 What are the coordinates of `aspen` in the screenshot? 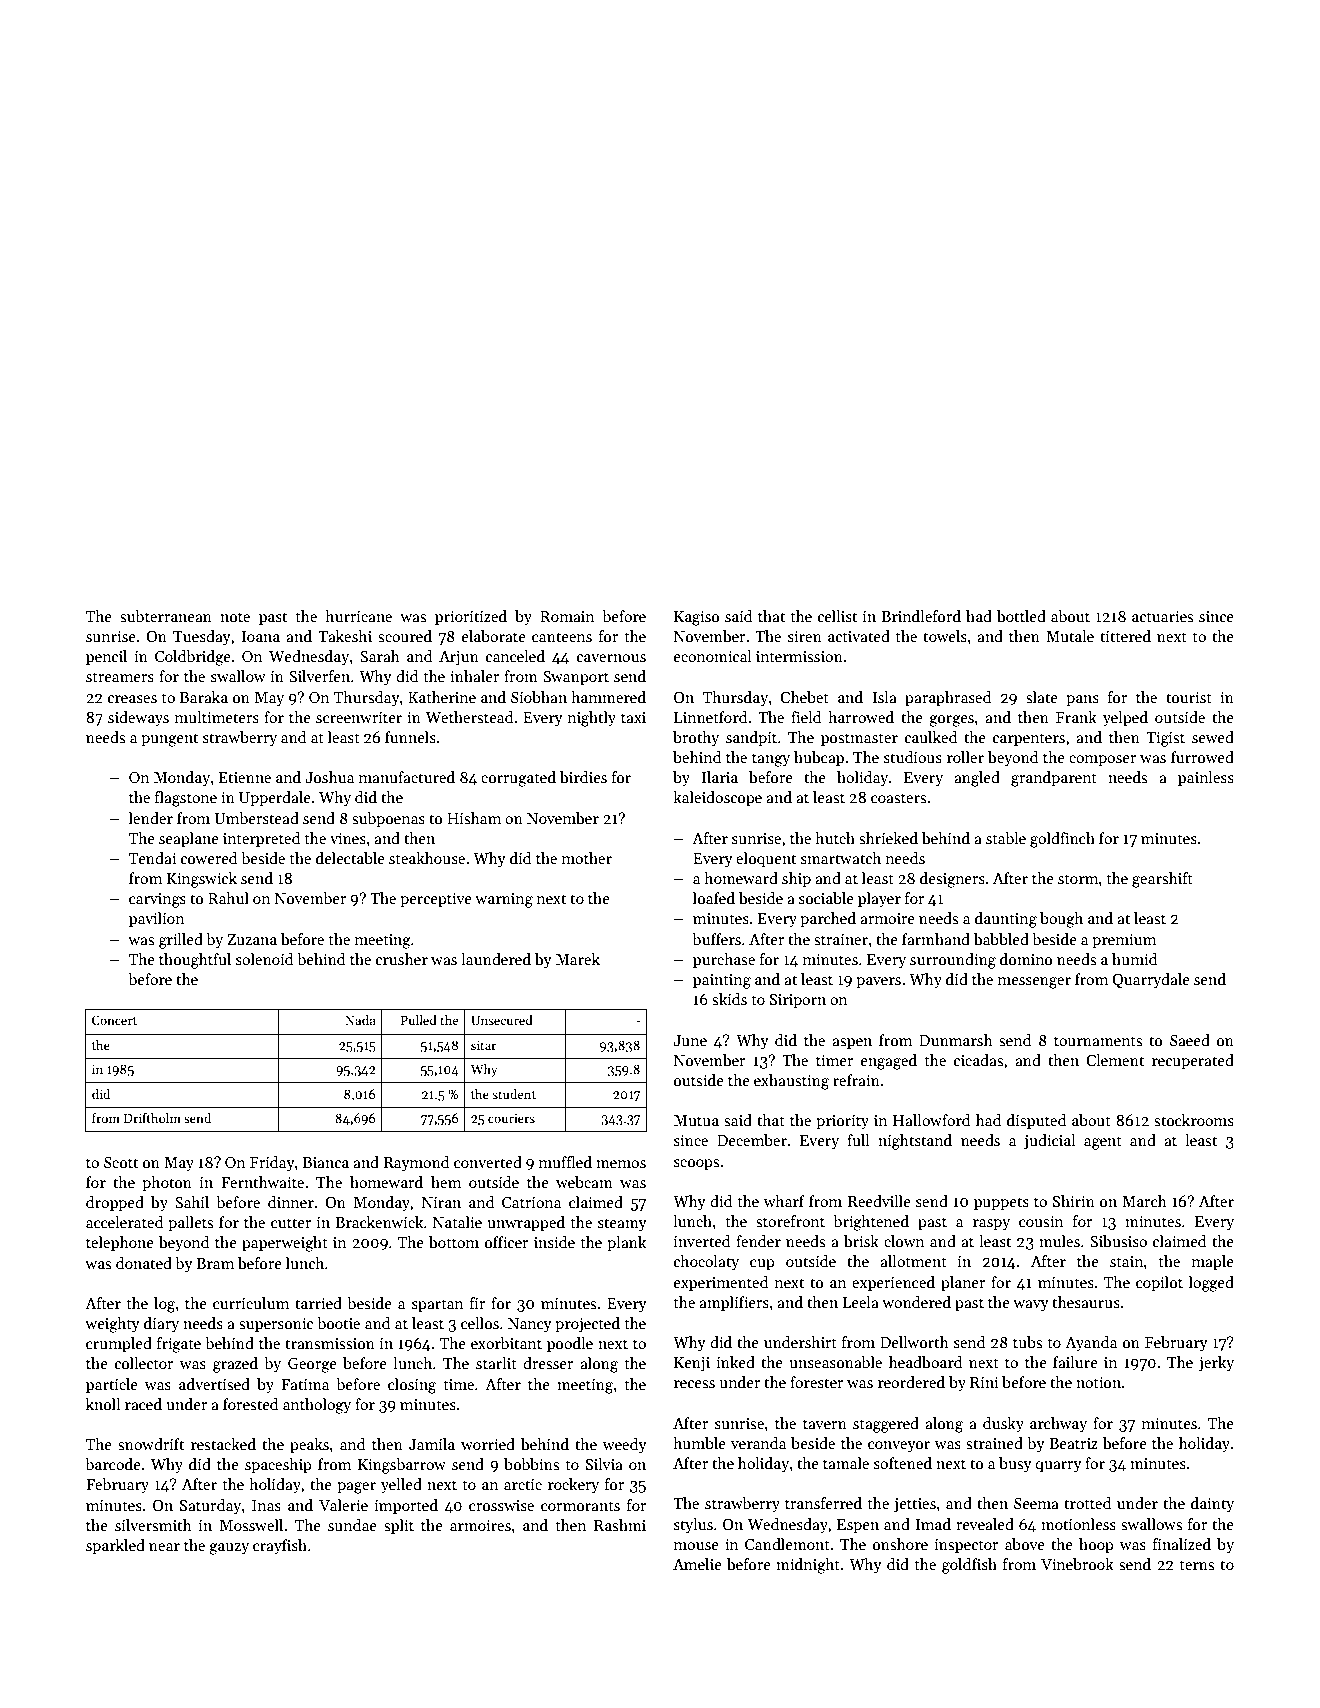 It's located at (852, 1043).
